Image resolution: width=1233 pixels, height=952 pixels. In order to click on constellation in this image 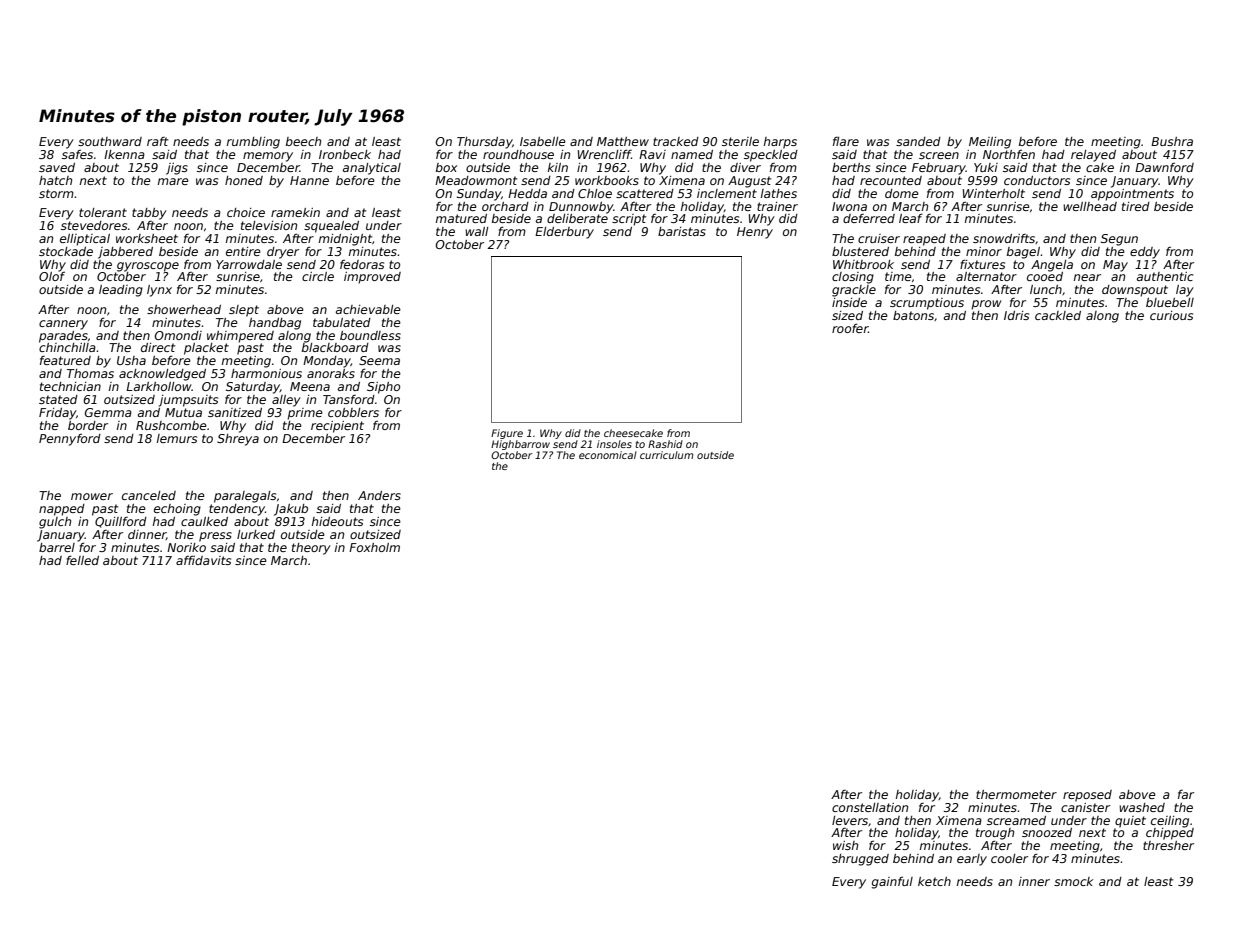, I will do `click(870, 807)`.
